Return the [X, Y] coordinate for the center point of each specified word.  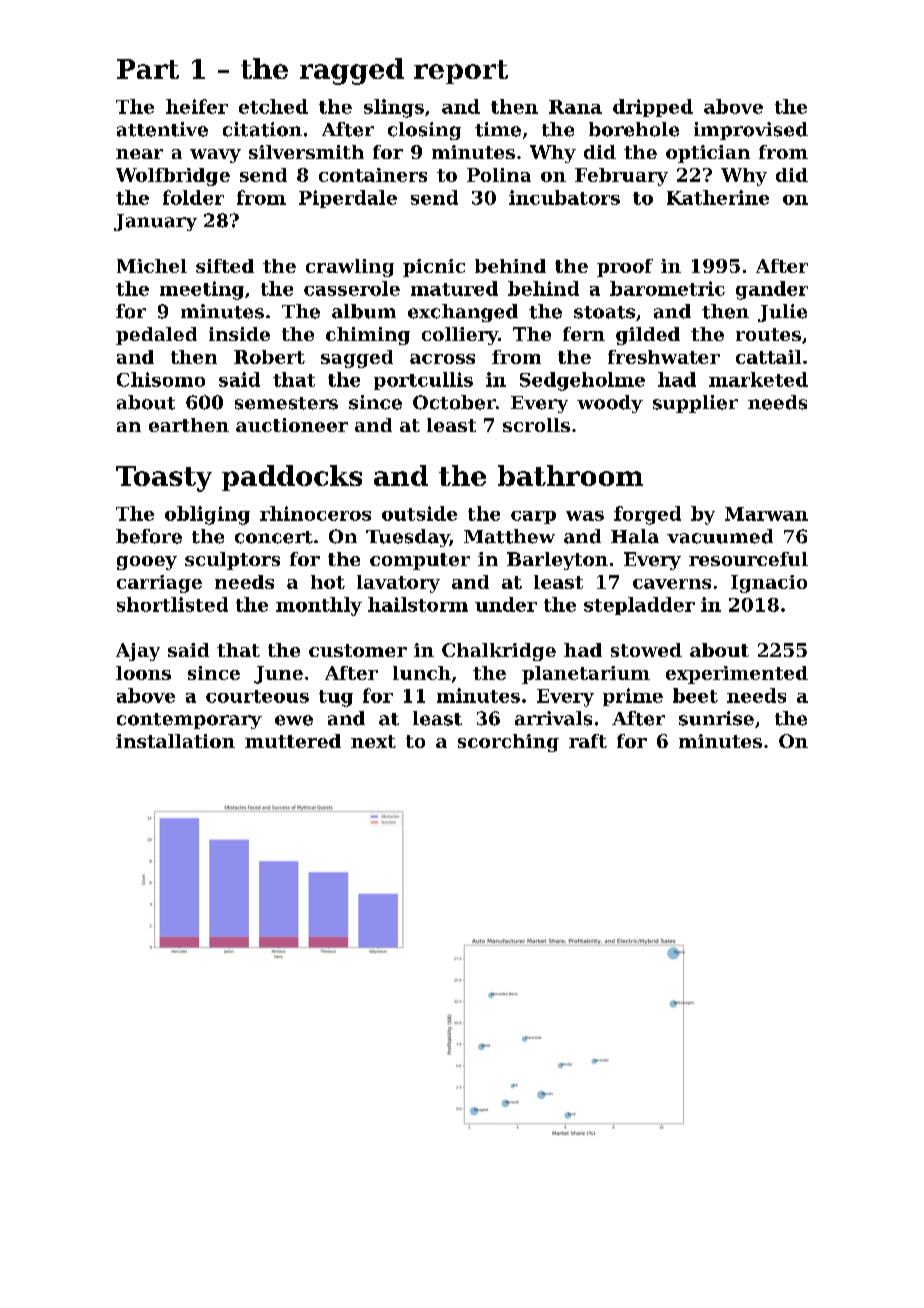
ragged [352, 71]
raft [588, 741]
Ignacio [769, 584]
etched [273, 106]
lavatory [398, 584]
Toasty [164, 479]
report [461, 72]
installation [175, 741]
